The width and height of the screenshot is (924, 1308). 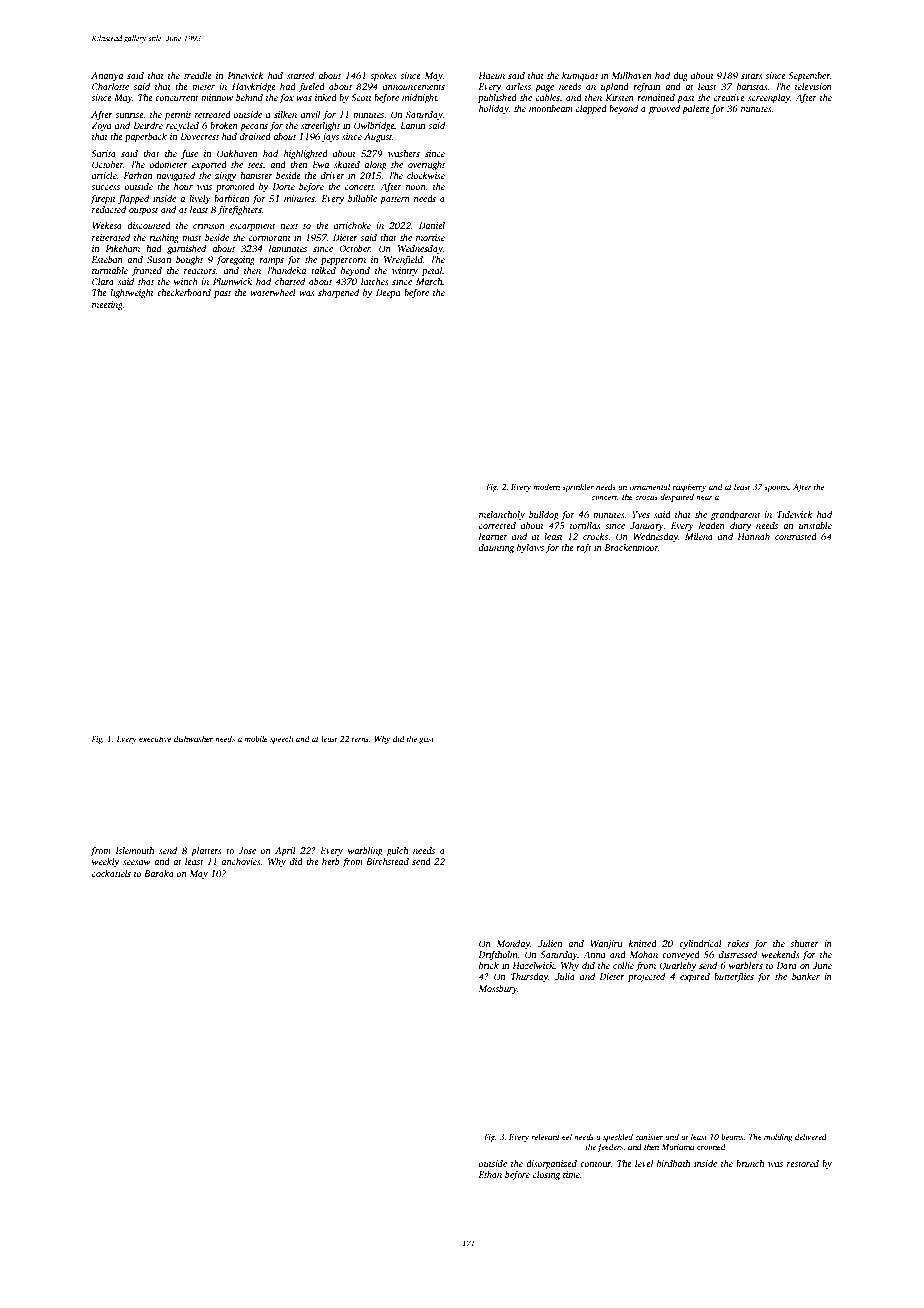 What do you see at coordinates (103, 281) in the screenshot?
I see `Clara` at bounding box center [103, 281].
